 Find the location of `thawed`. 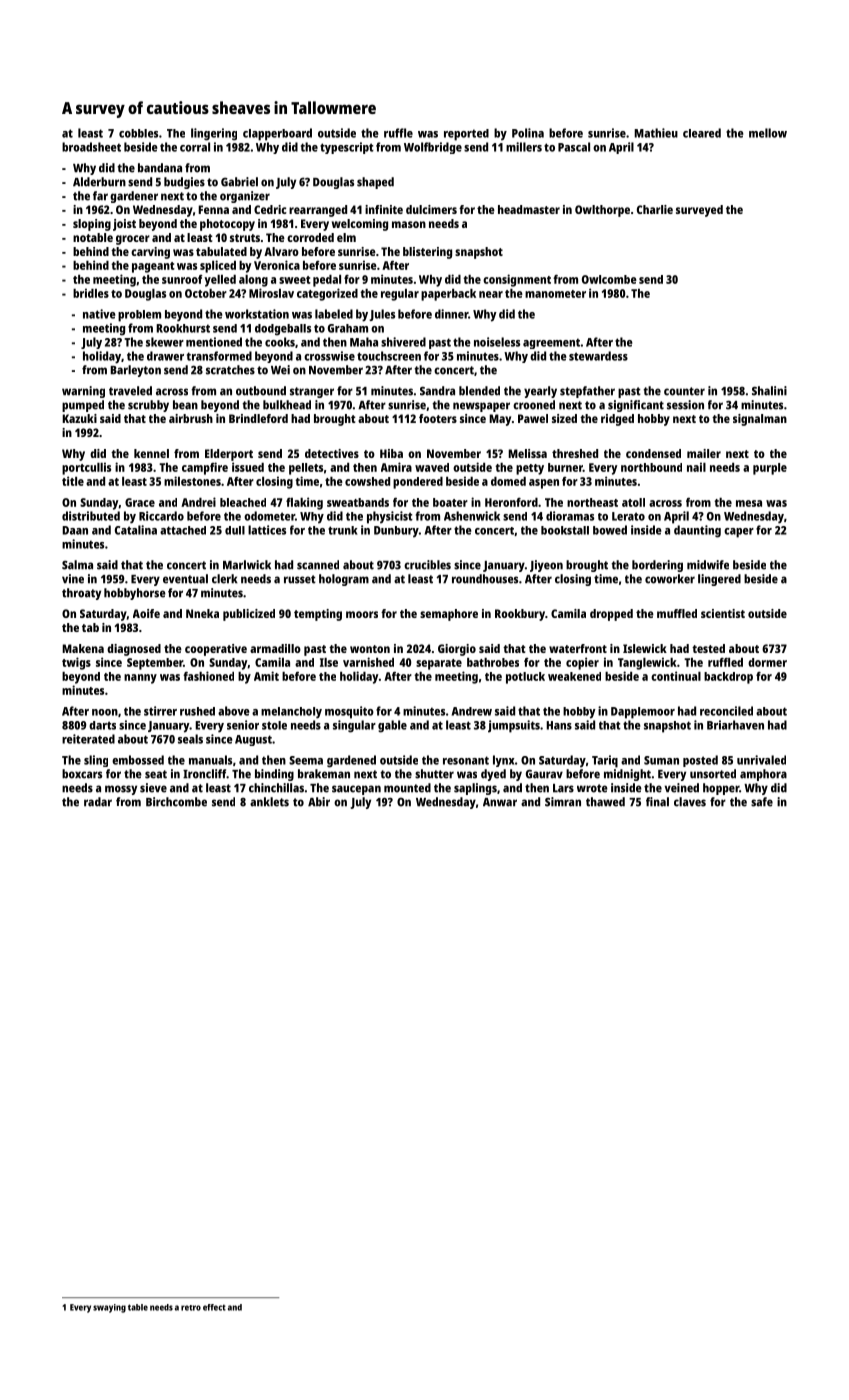

thawed is located at coordinates (605, 802).
